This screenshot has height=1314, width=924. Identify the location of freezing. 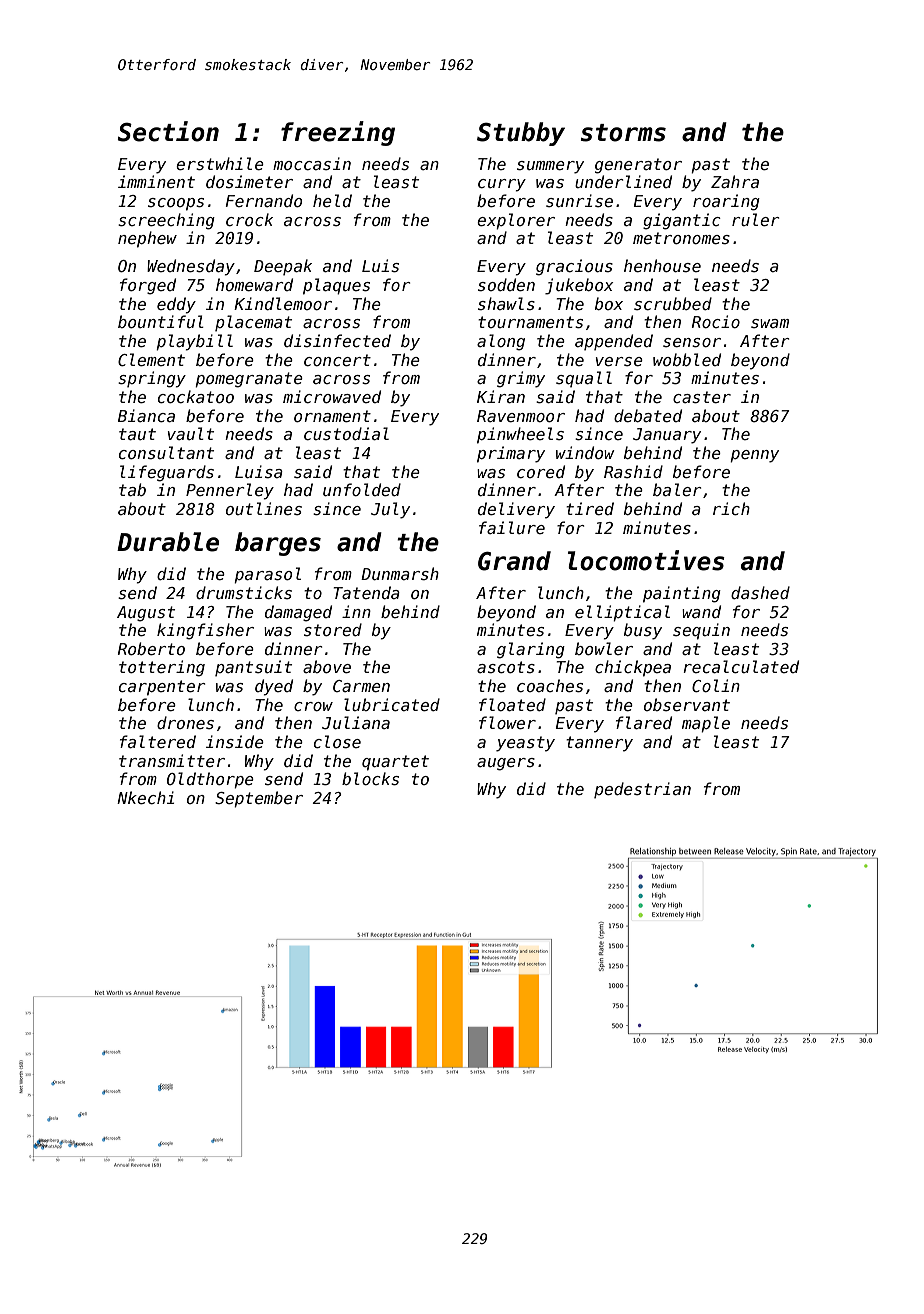
(338, 133).
